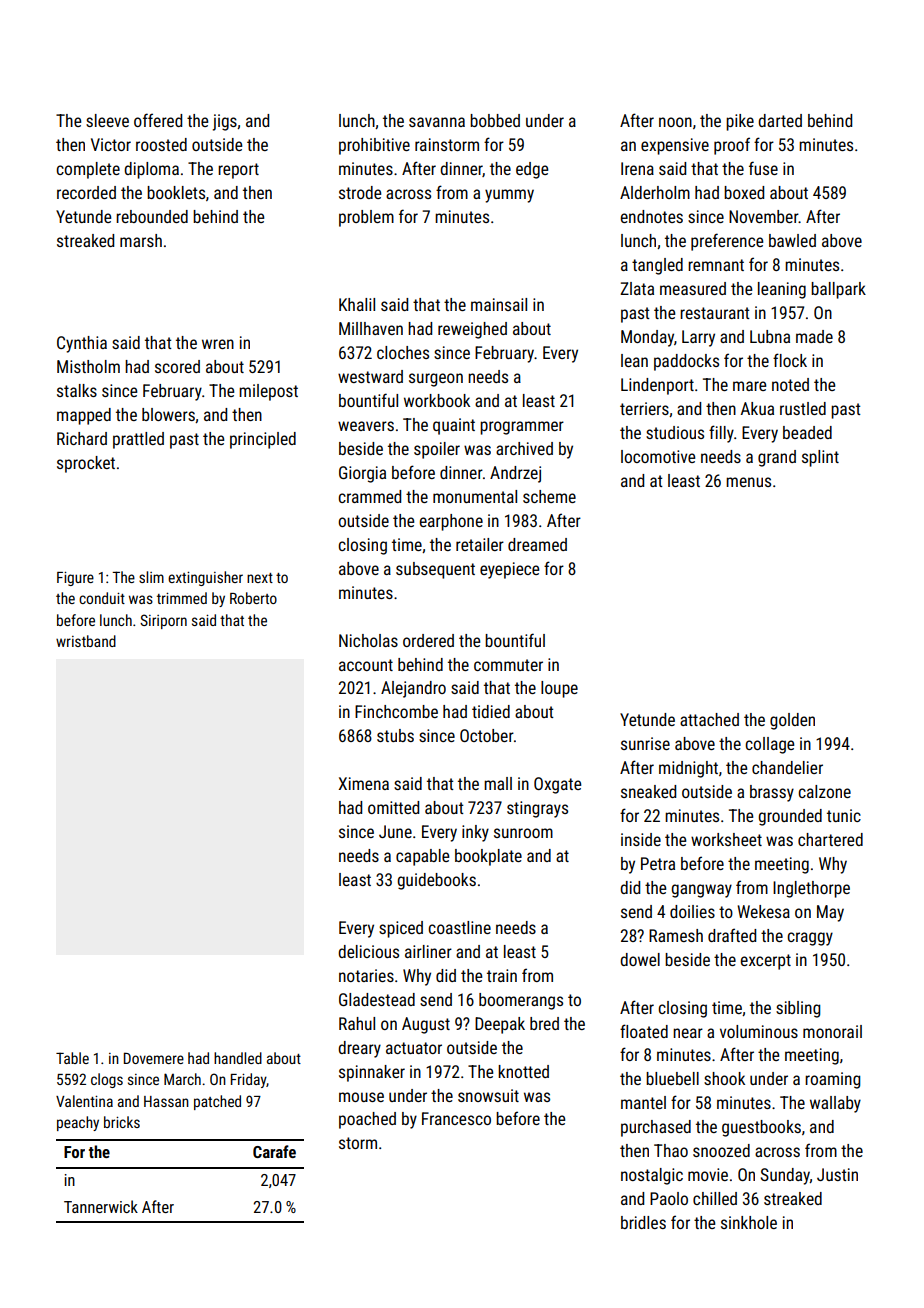  I want to click on Table, so click(72, 1058).
